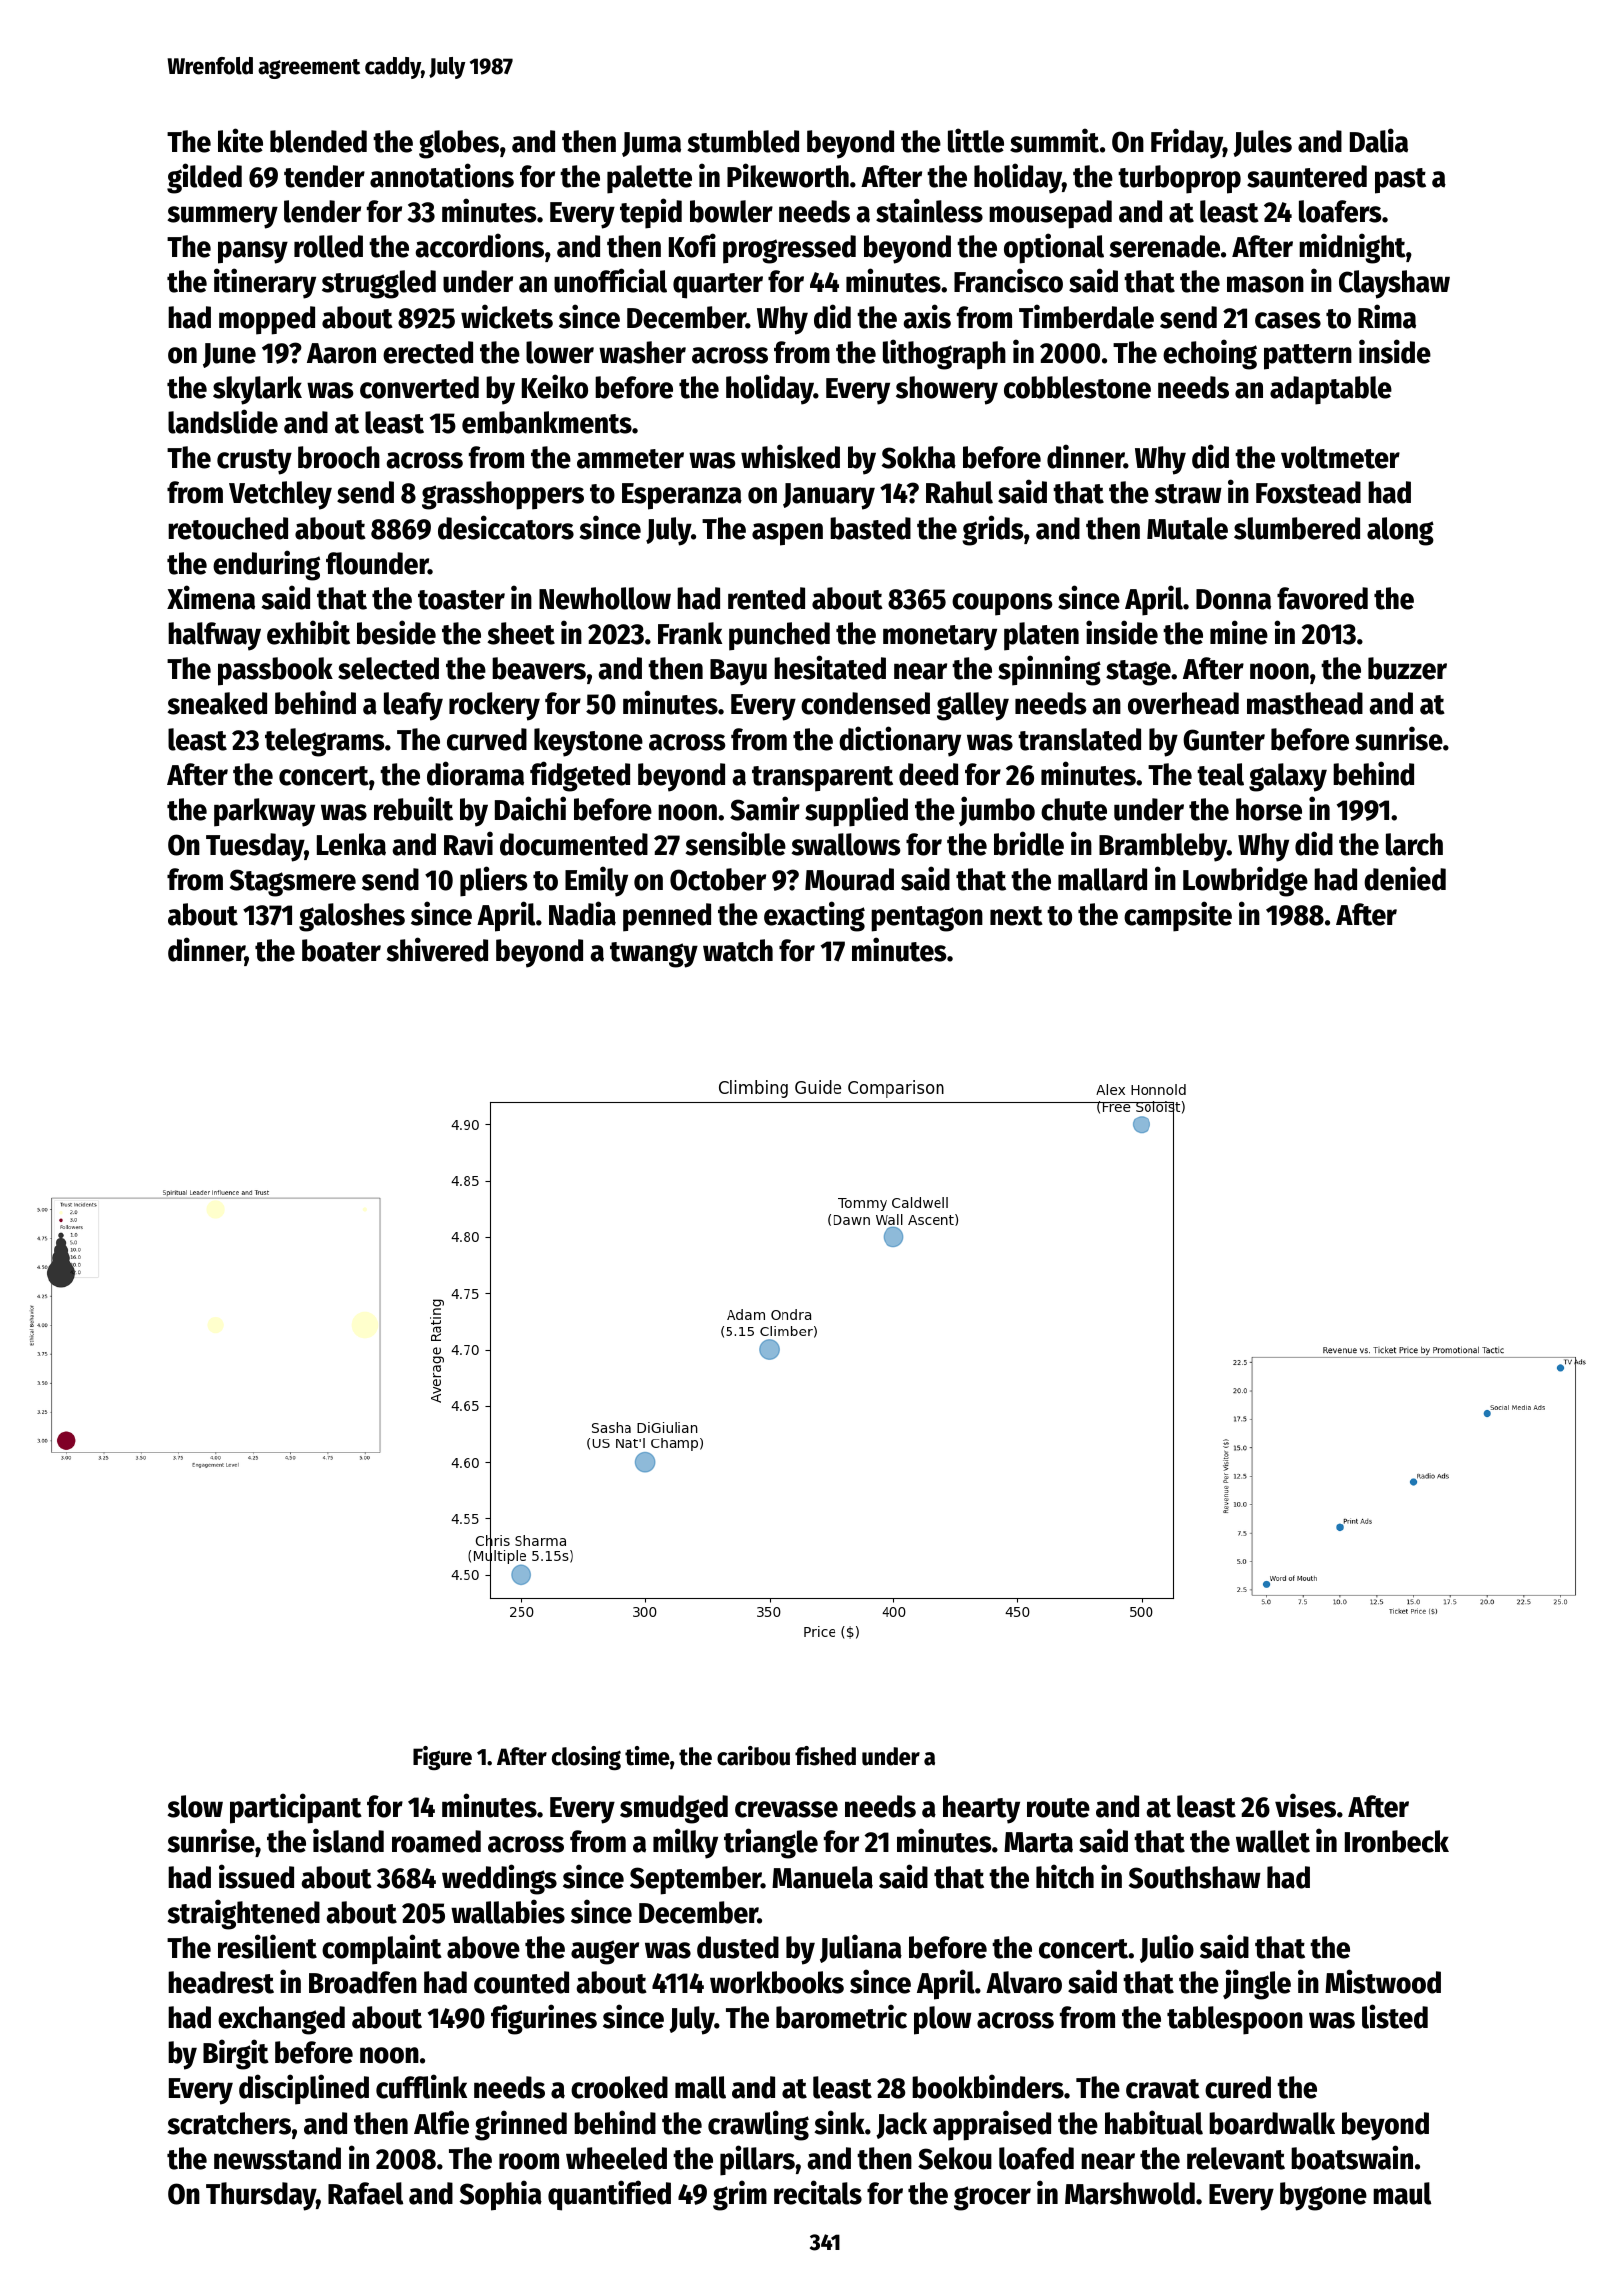 This image has height=2292, width=1620. Describe the element at coordinates (586, 1758) in the image. I see `closing` at that location.
